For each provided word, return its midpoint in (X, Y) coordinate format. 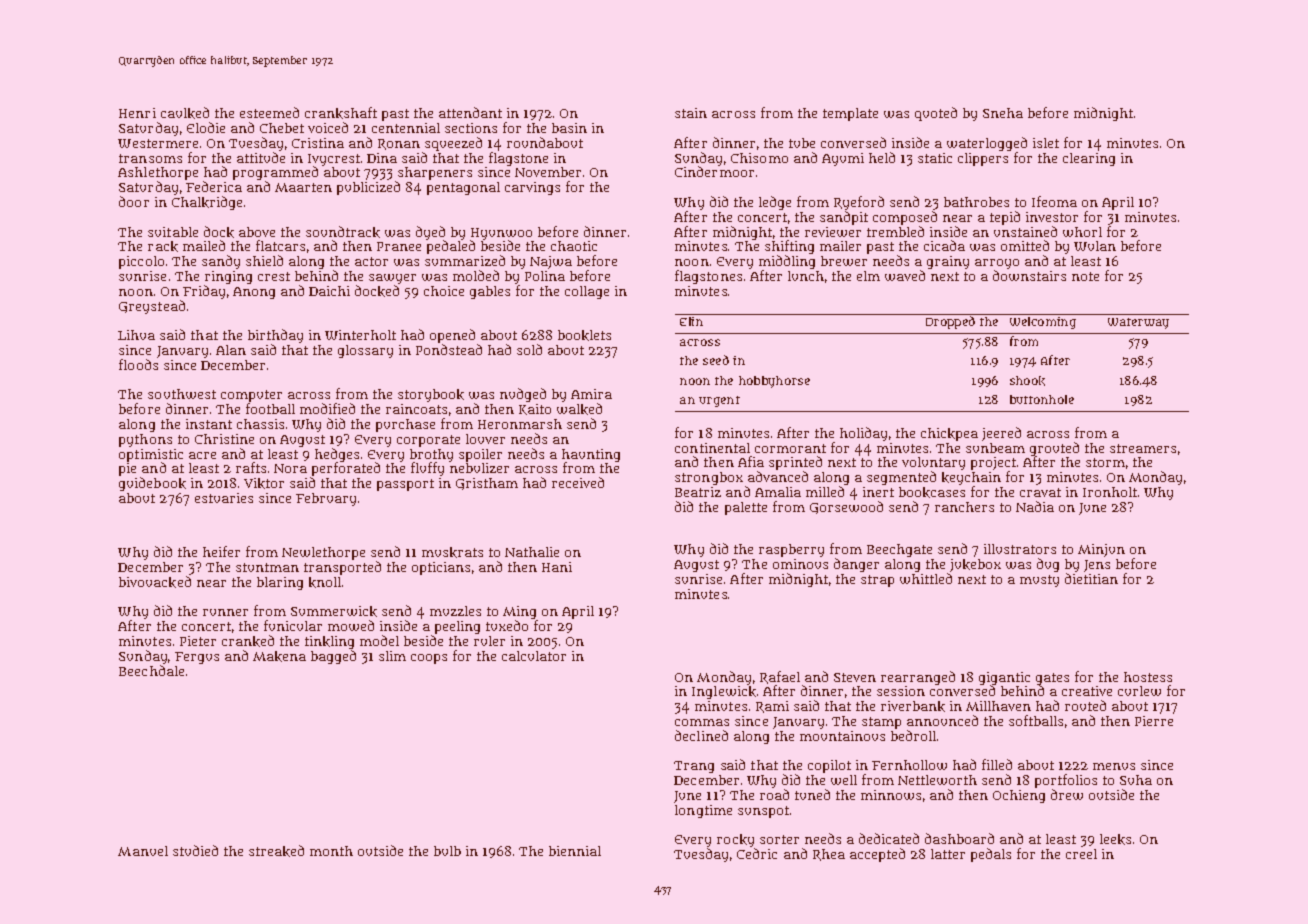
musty (1039, 581)
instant (209, 424)
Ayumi (843, 159)
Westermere (158, 143)
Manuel (143, 851)
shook (1027, 381)
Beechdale (151, 670)
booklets (584, 335)
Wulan (1095, 246)
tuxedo (507, 626)
